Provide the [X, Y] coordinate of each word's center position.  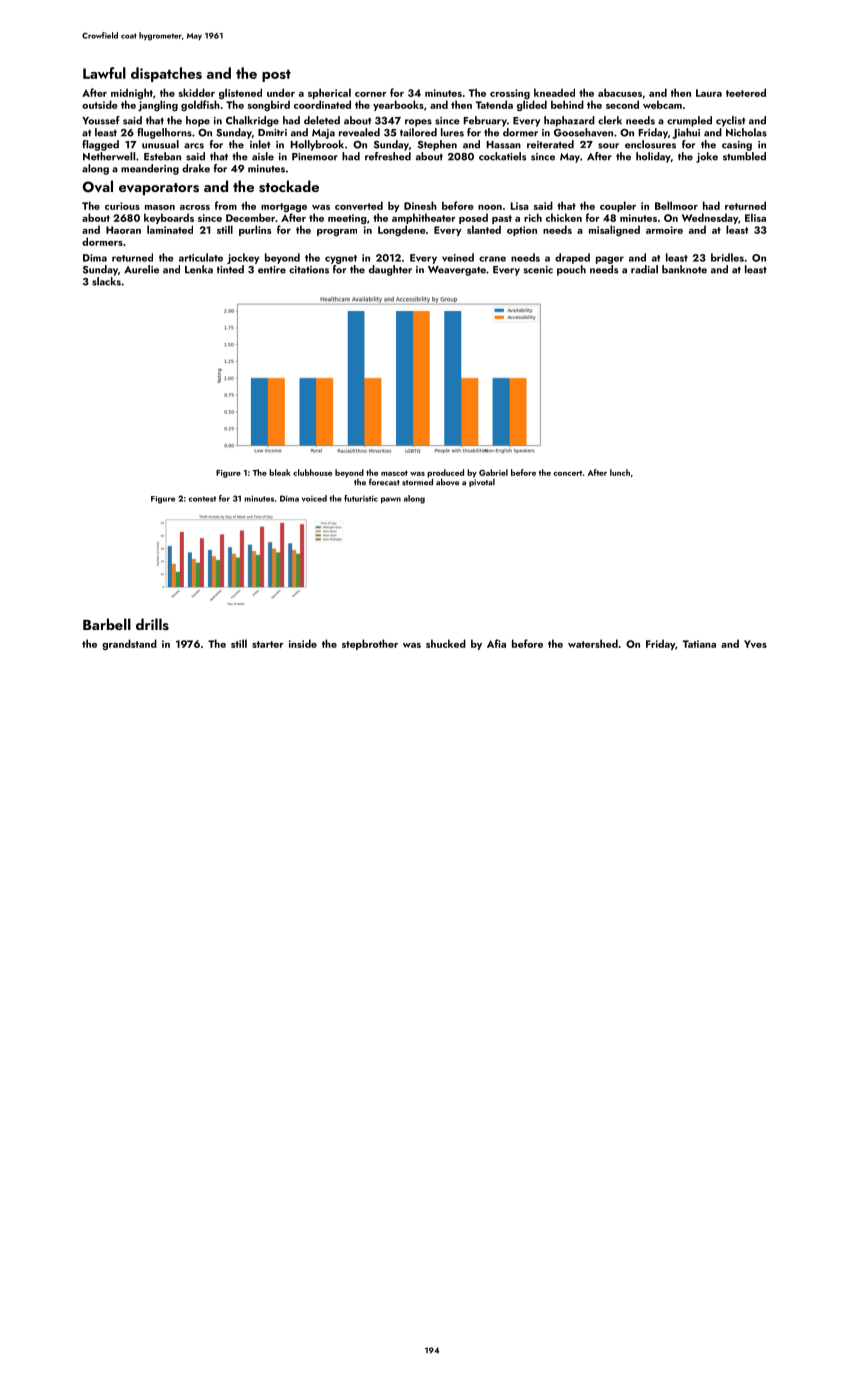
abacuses [620, 92]
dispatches [166, 74]
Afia [496, 643]
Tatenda [494, 104]
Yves [755, 644]
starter [268, 644]
